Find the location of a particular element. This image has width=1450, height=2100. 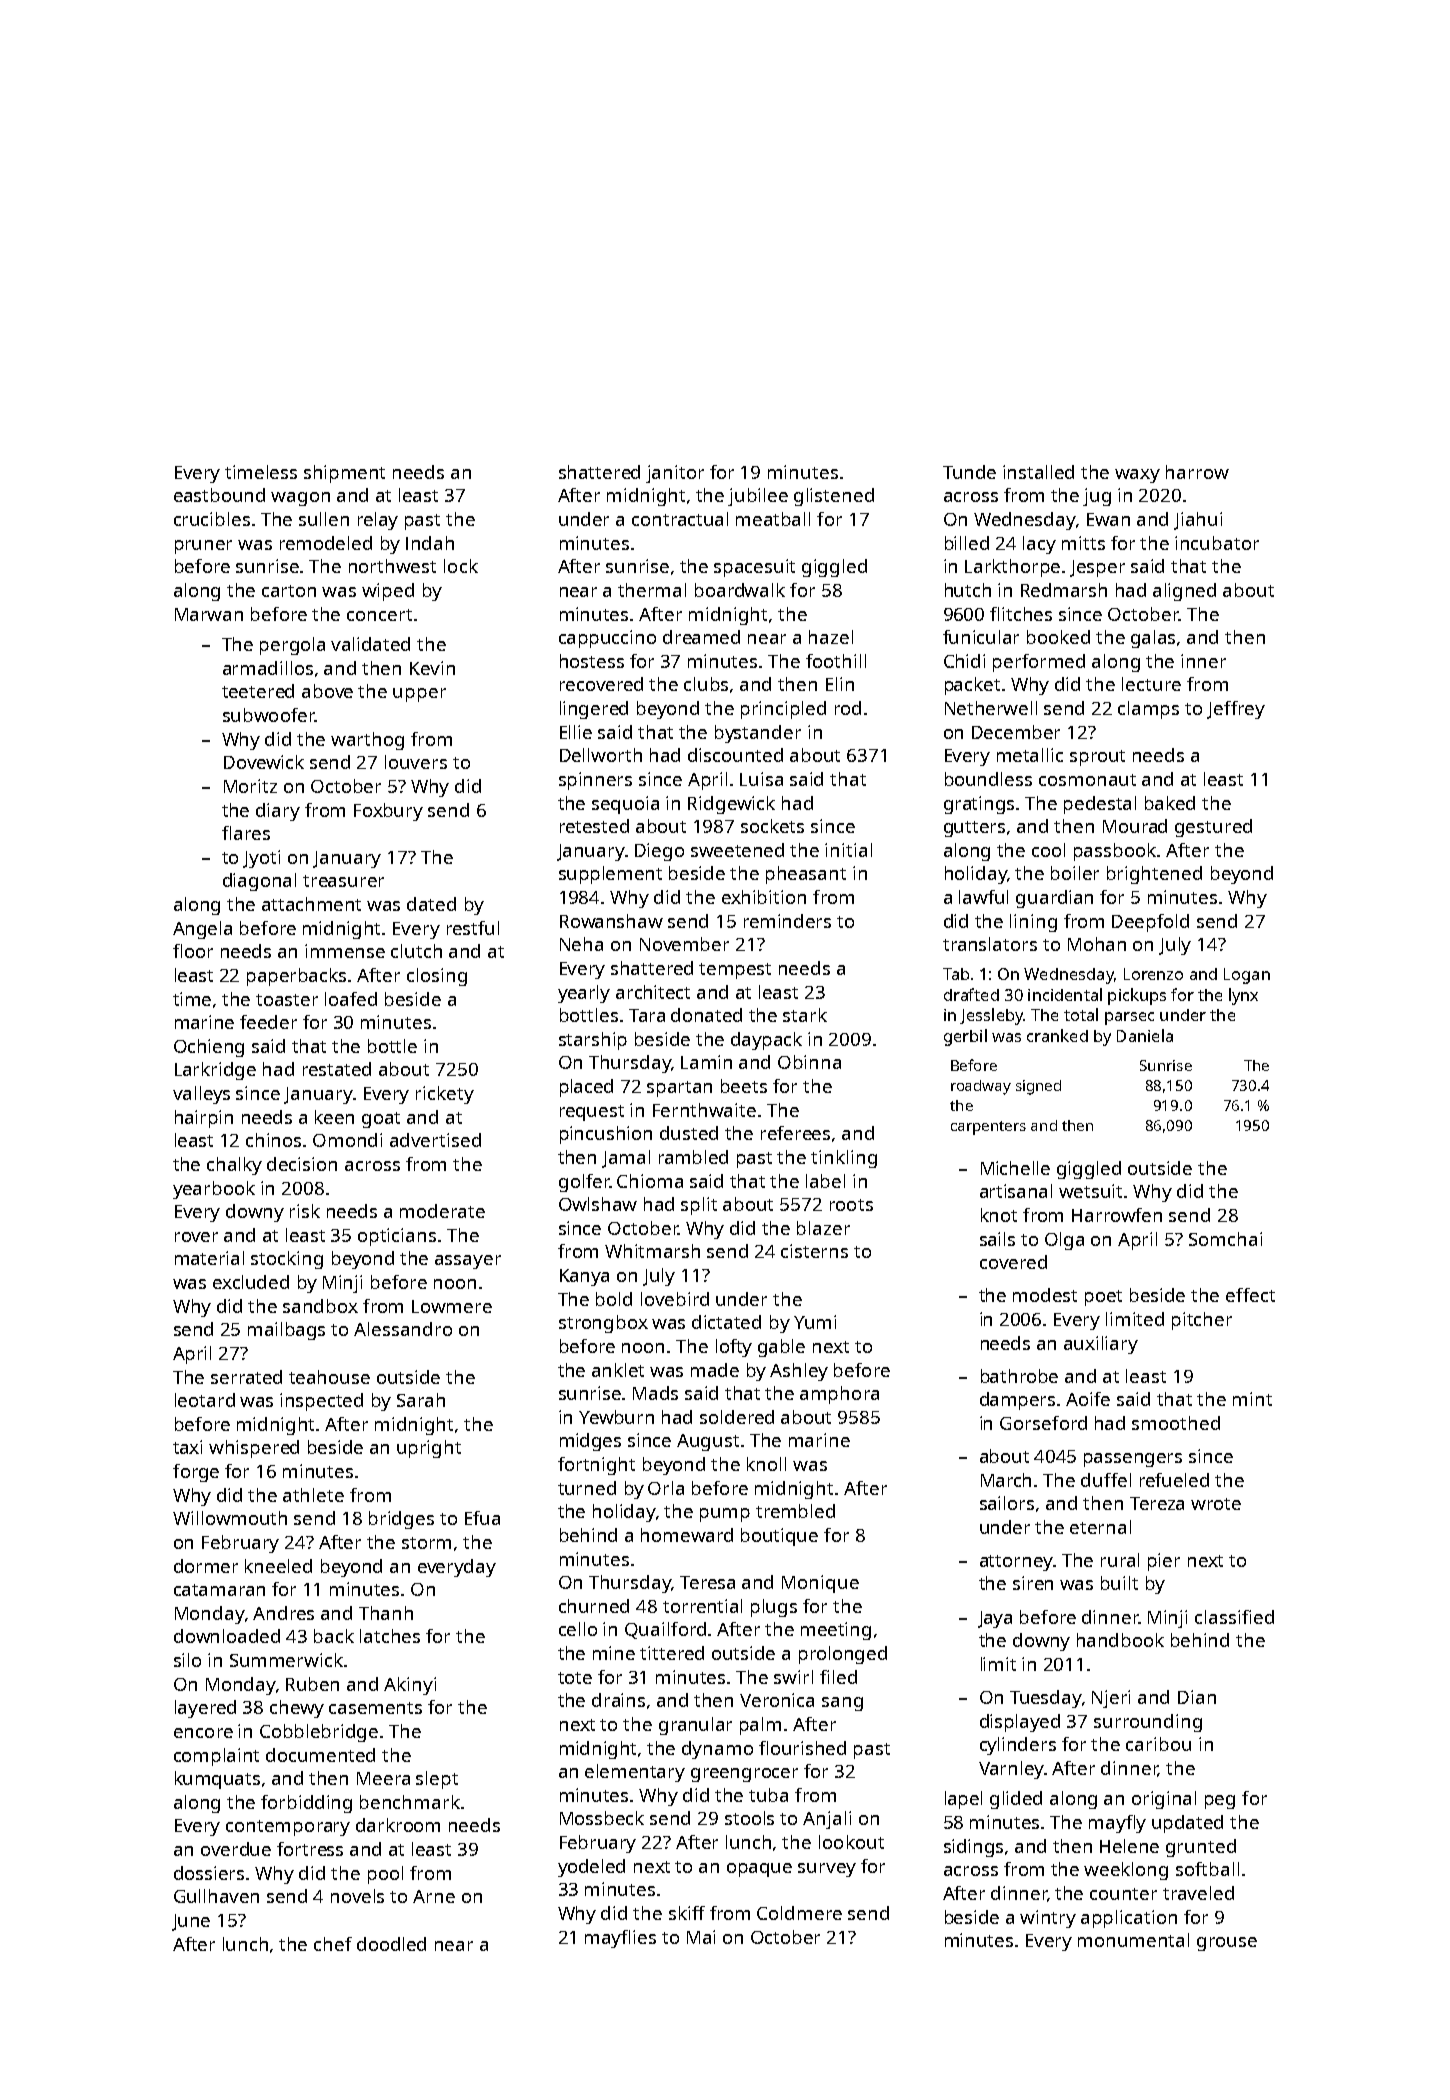

Coldmere is located at coordinates (799, 1913).
